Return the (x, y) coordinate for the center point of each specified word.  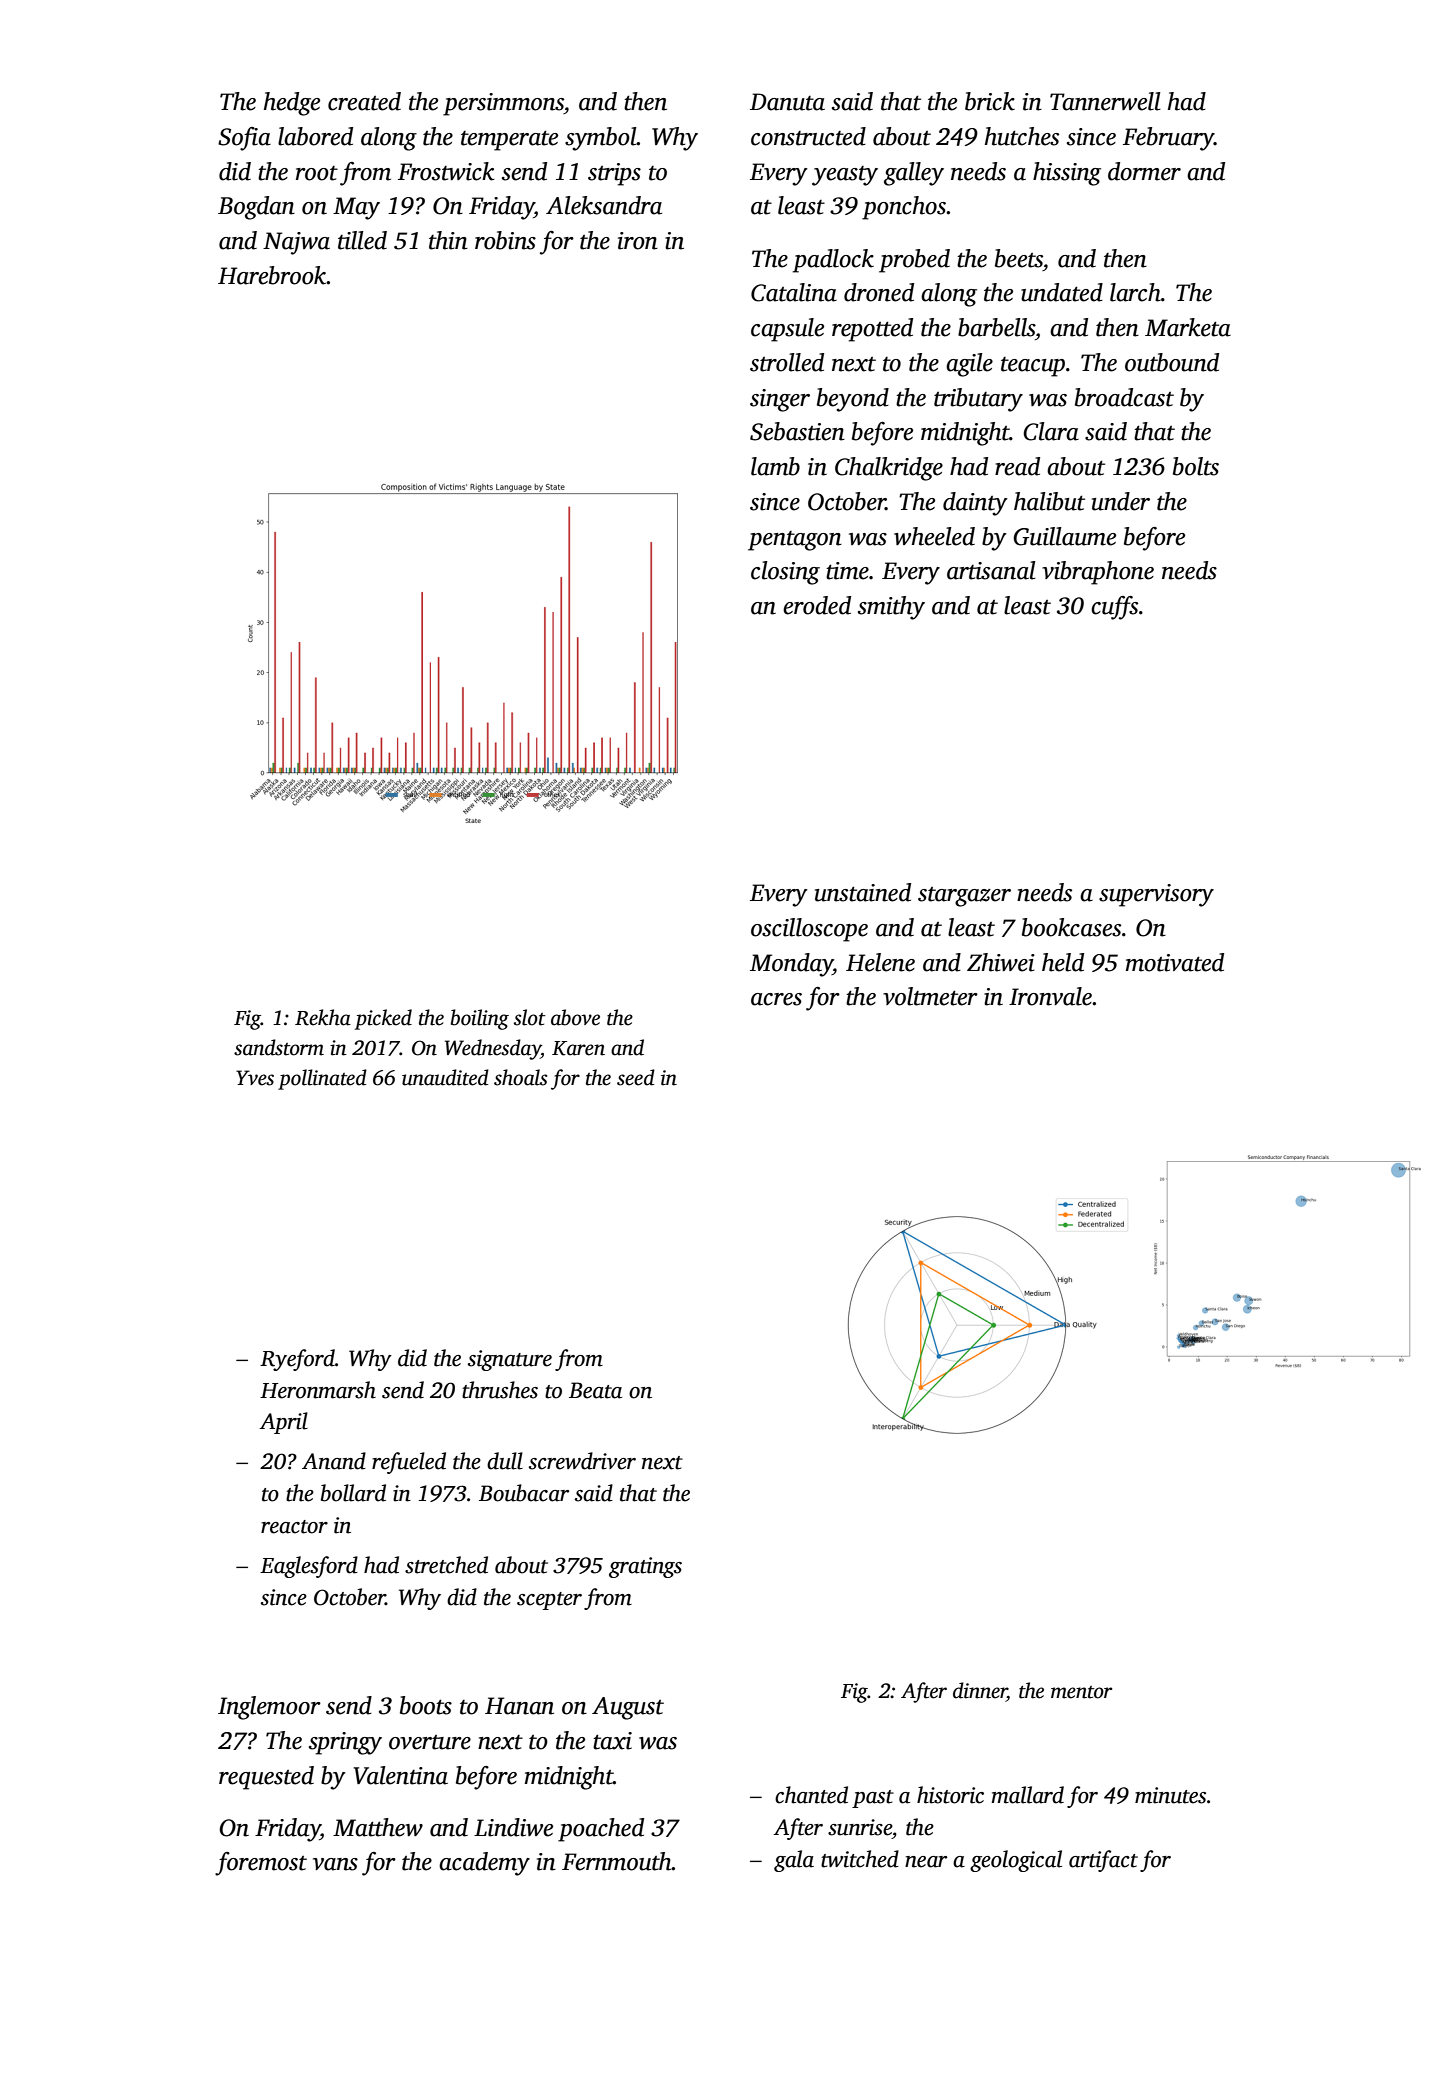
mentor (1081, 1692)
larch (1135, 292)
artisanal (991, 570)
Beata (595, 1390)
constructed (808, 136)
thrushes (500, 1390)
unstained (863, 892)
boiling (480, 1019)
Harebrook (272, 275)
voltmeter (930, 996)
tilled (362, 240)
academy (484, 1864)
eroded (817, 605)
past (873, 1799)
